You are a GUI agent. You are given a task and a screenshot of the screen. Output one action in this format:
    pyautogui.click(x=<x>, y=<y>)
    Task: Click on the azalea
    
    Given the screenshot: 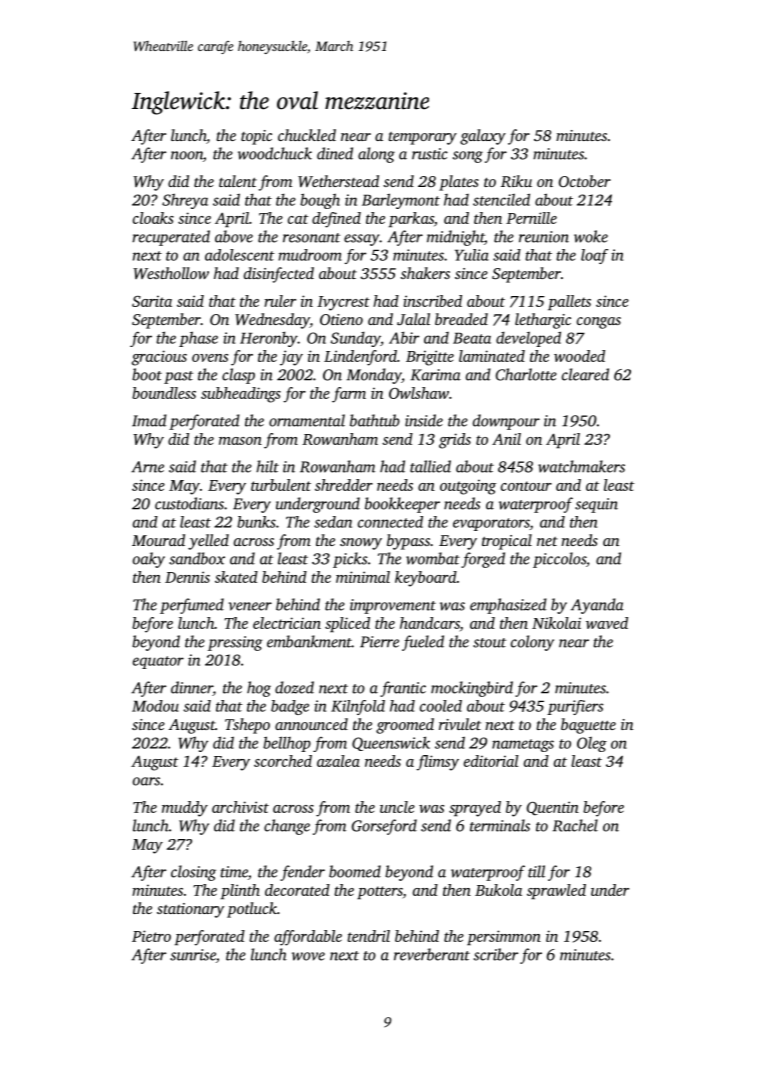 What is the action you would take?
    pyautogui.click(x=338, y=761)
